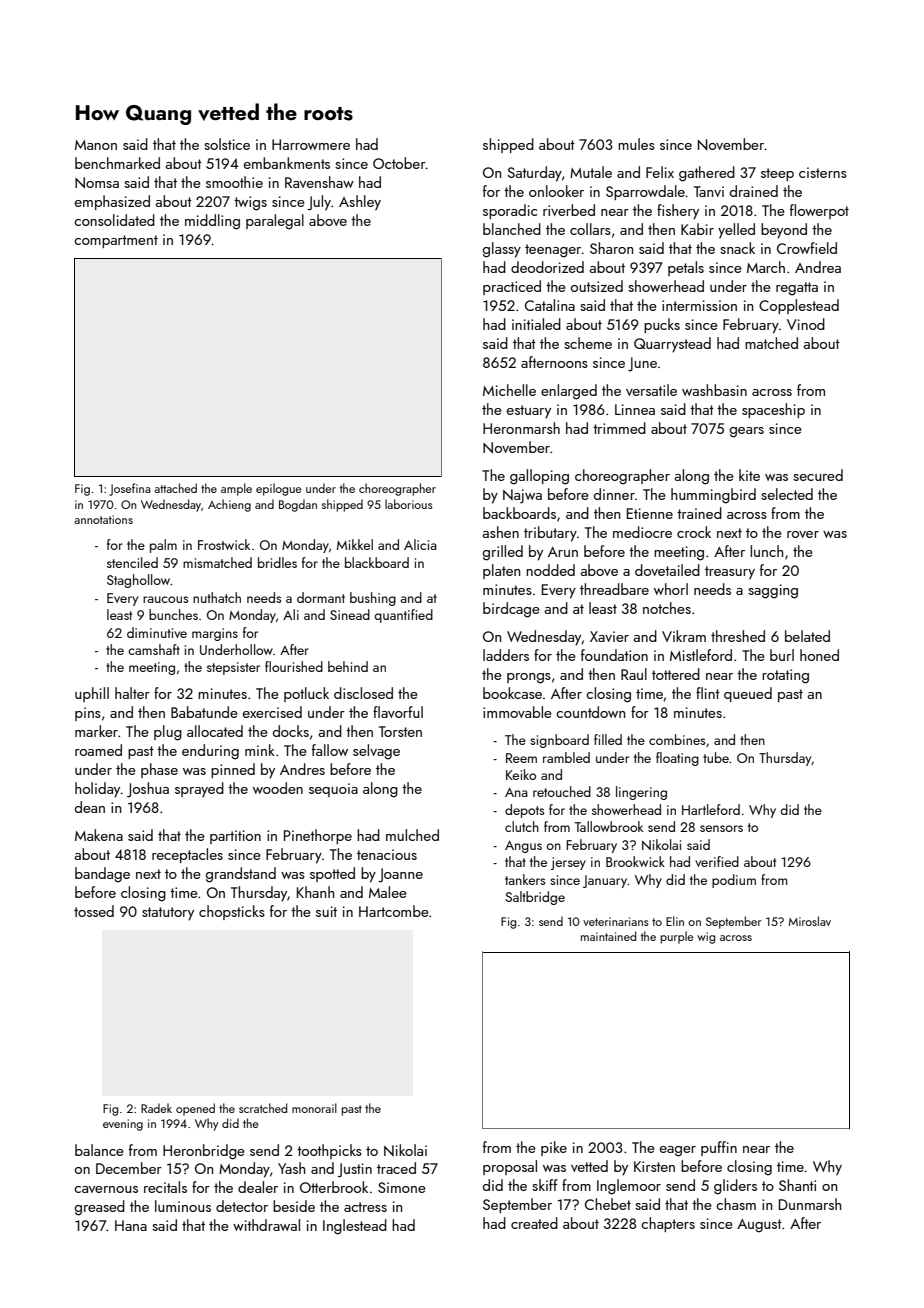  Describe the element at coordinates (277, 562) in the screenshot. I see `bridles` at that location.
